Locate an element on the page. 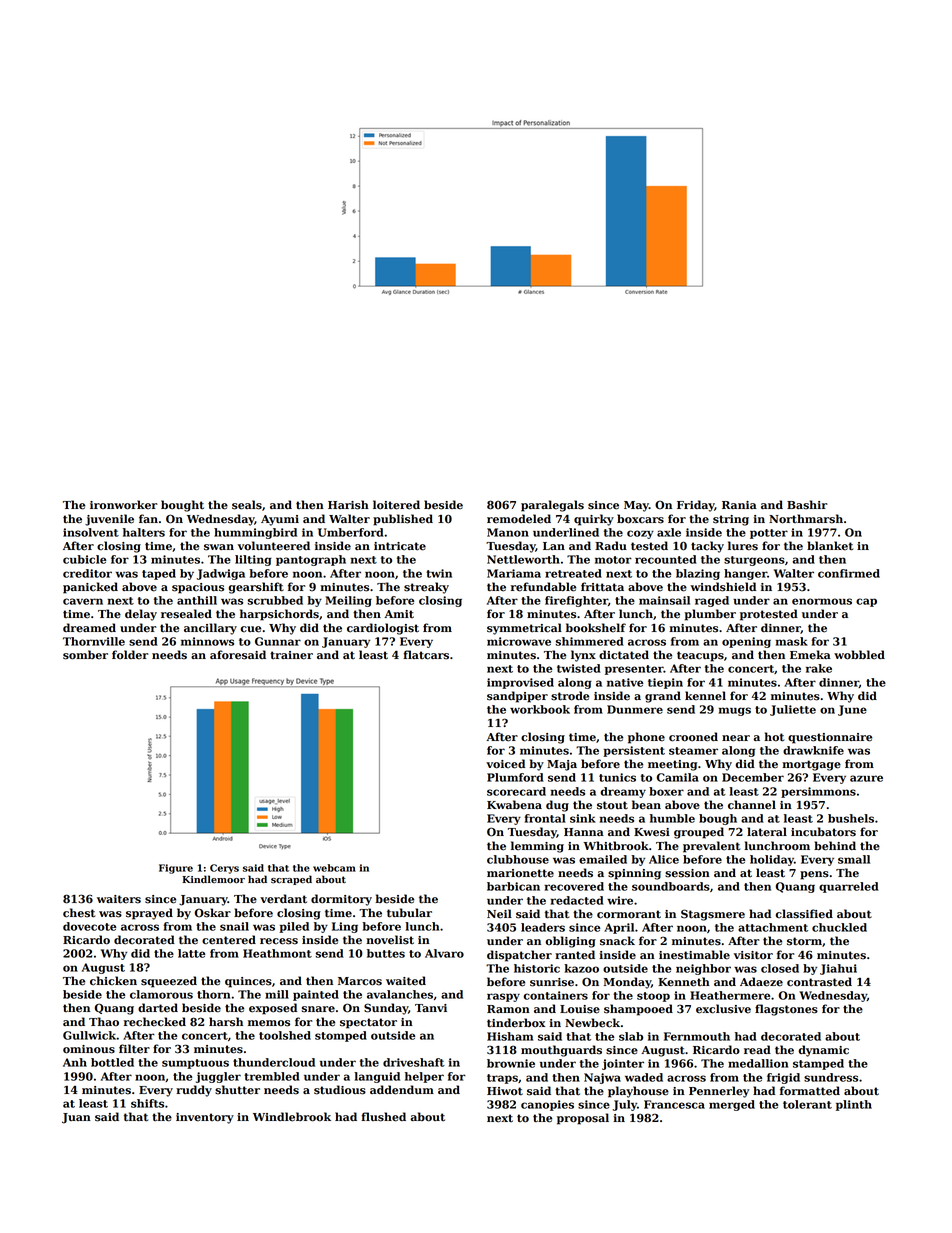  containers is located at coordinates (555, 995).
